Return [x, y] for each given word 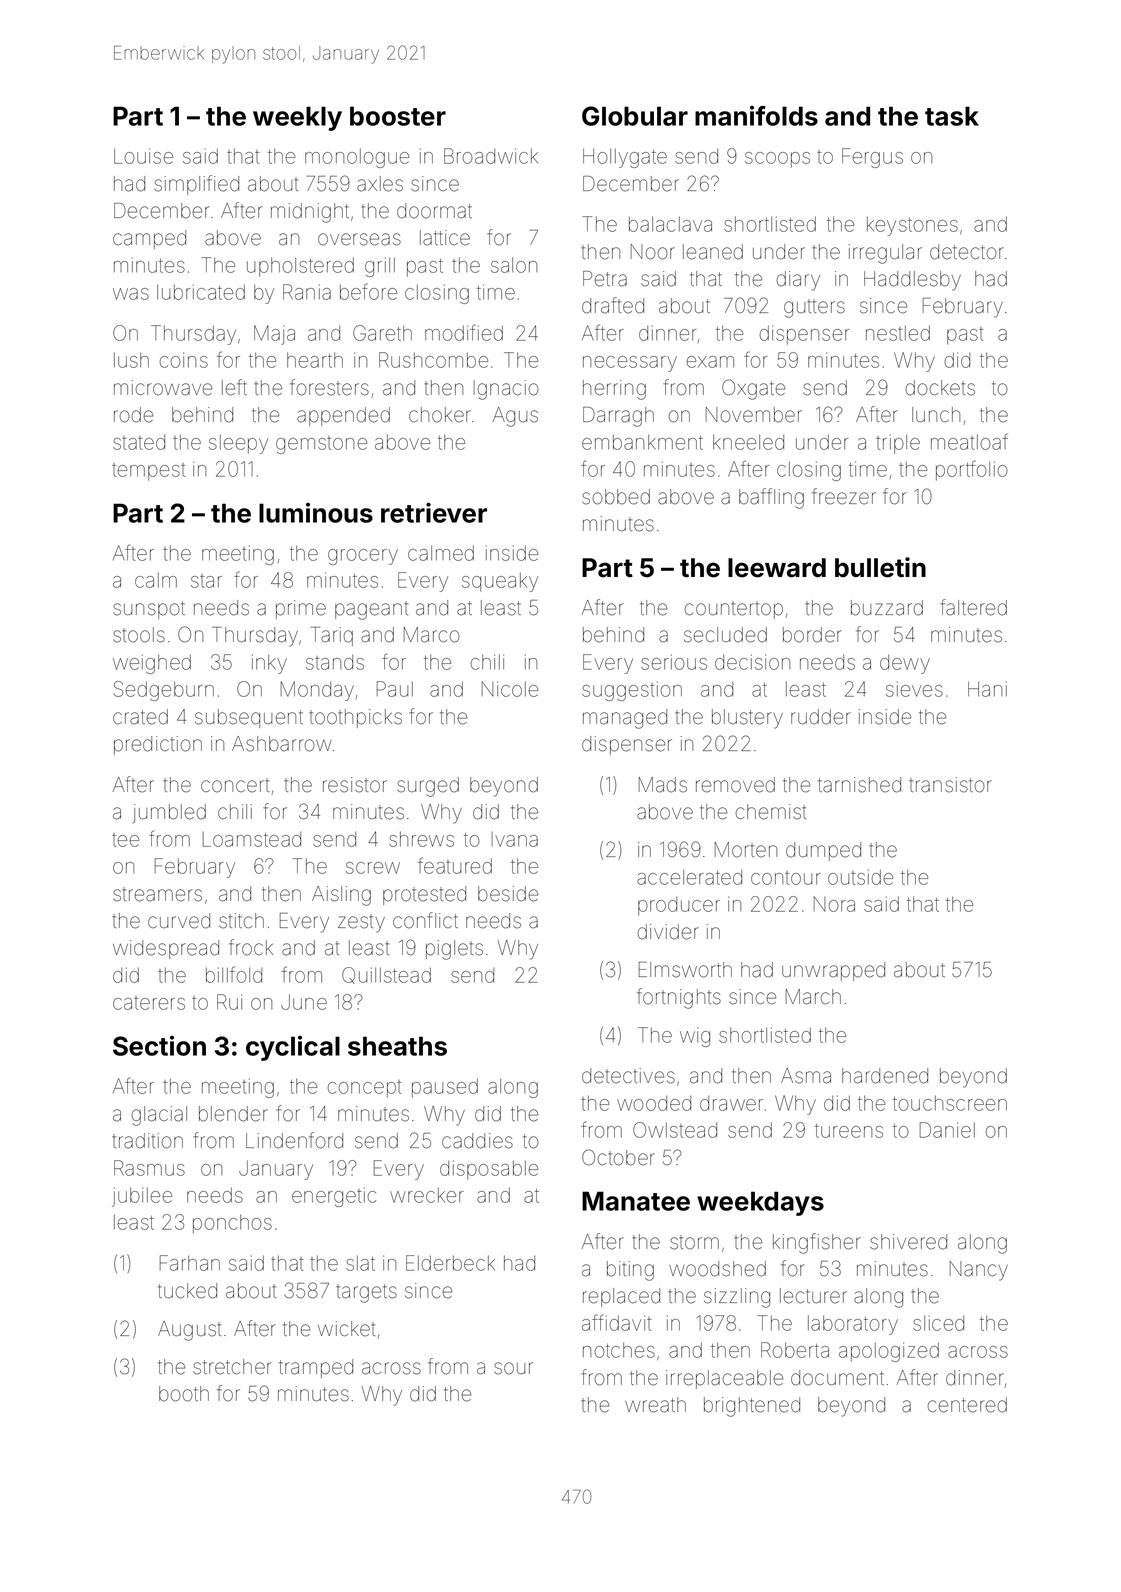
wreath [655, 1405]
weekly [297, 118]
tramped [316, 1368]
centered [967, 1405]
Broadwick [491, 156]
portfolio [972, 470]
